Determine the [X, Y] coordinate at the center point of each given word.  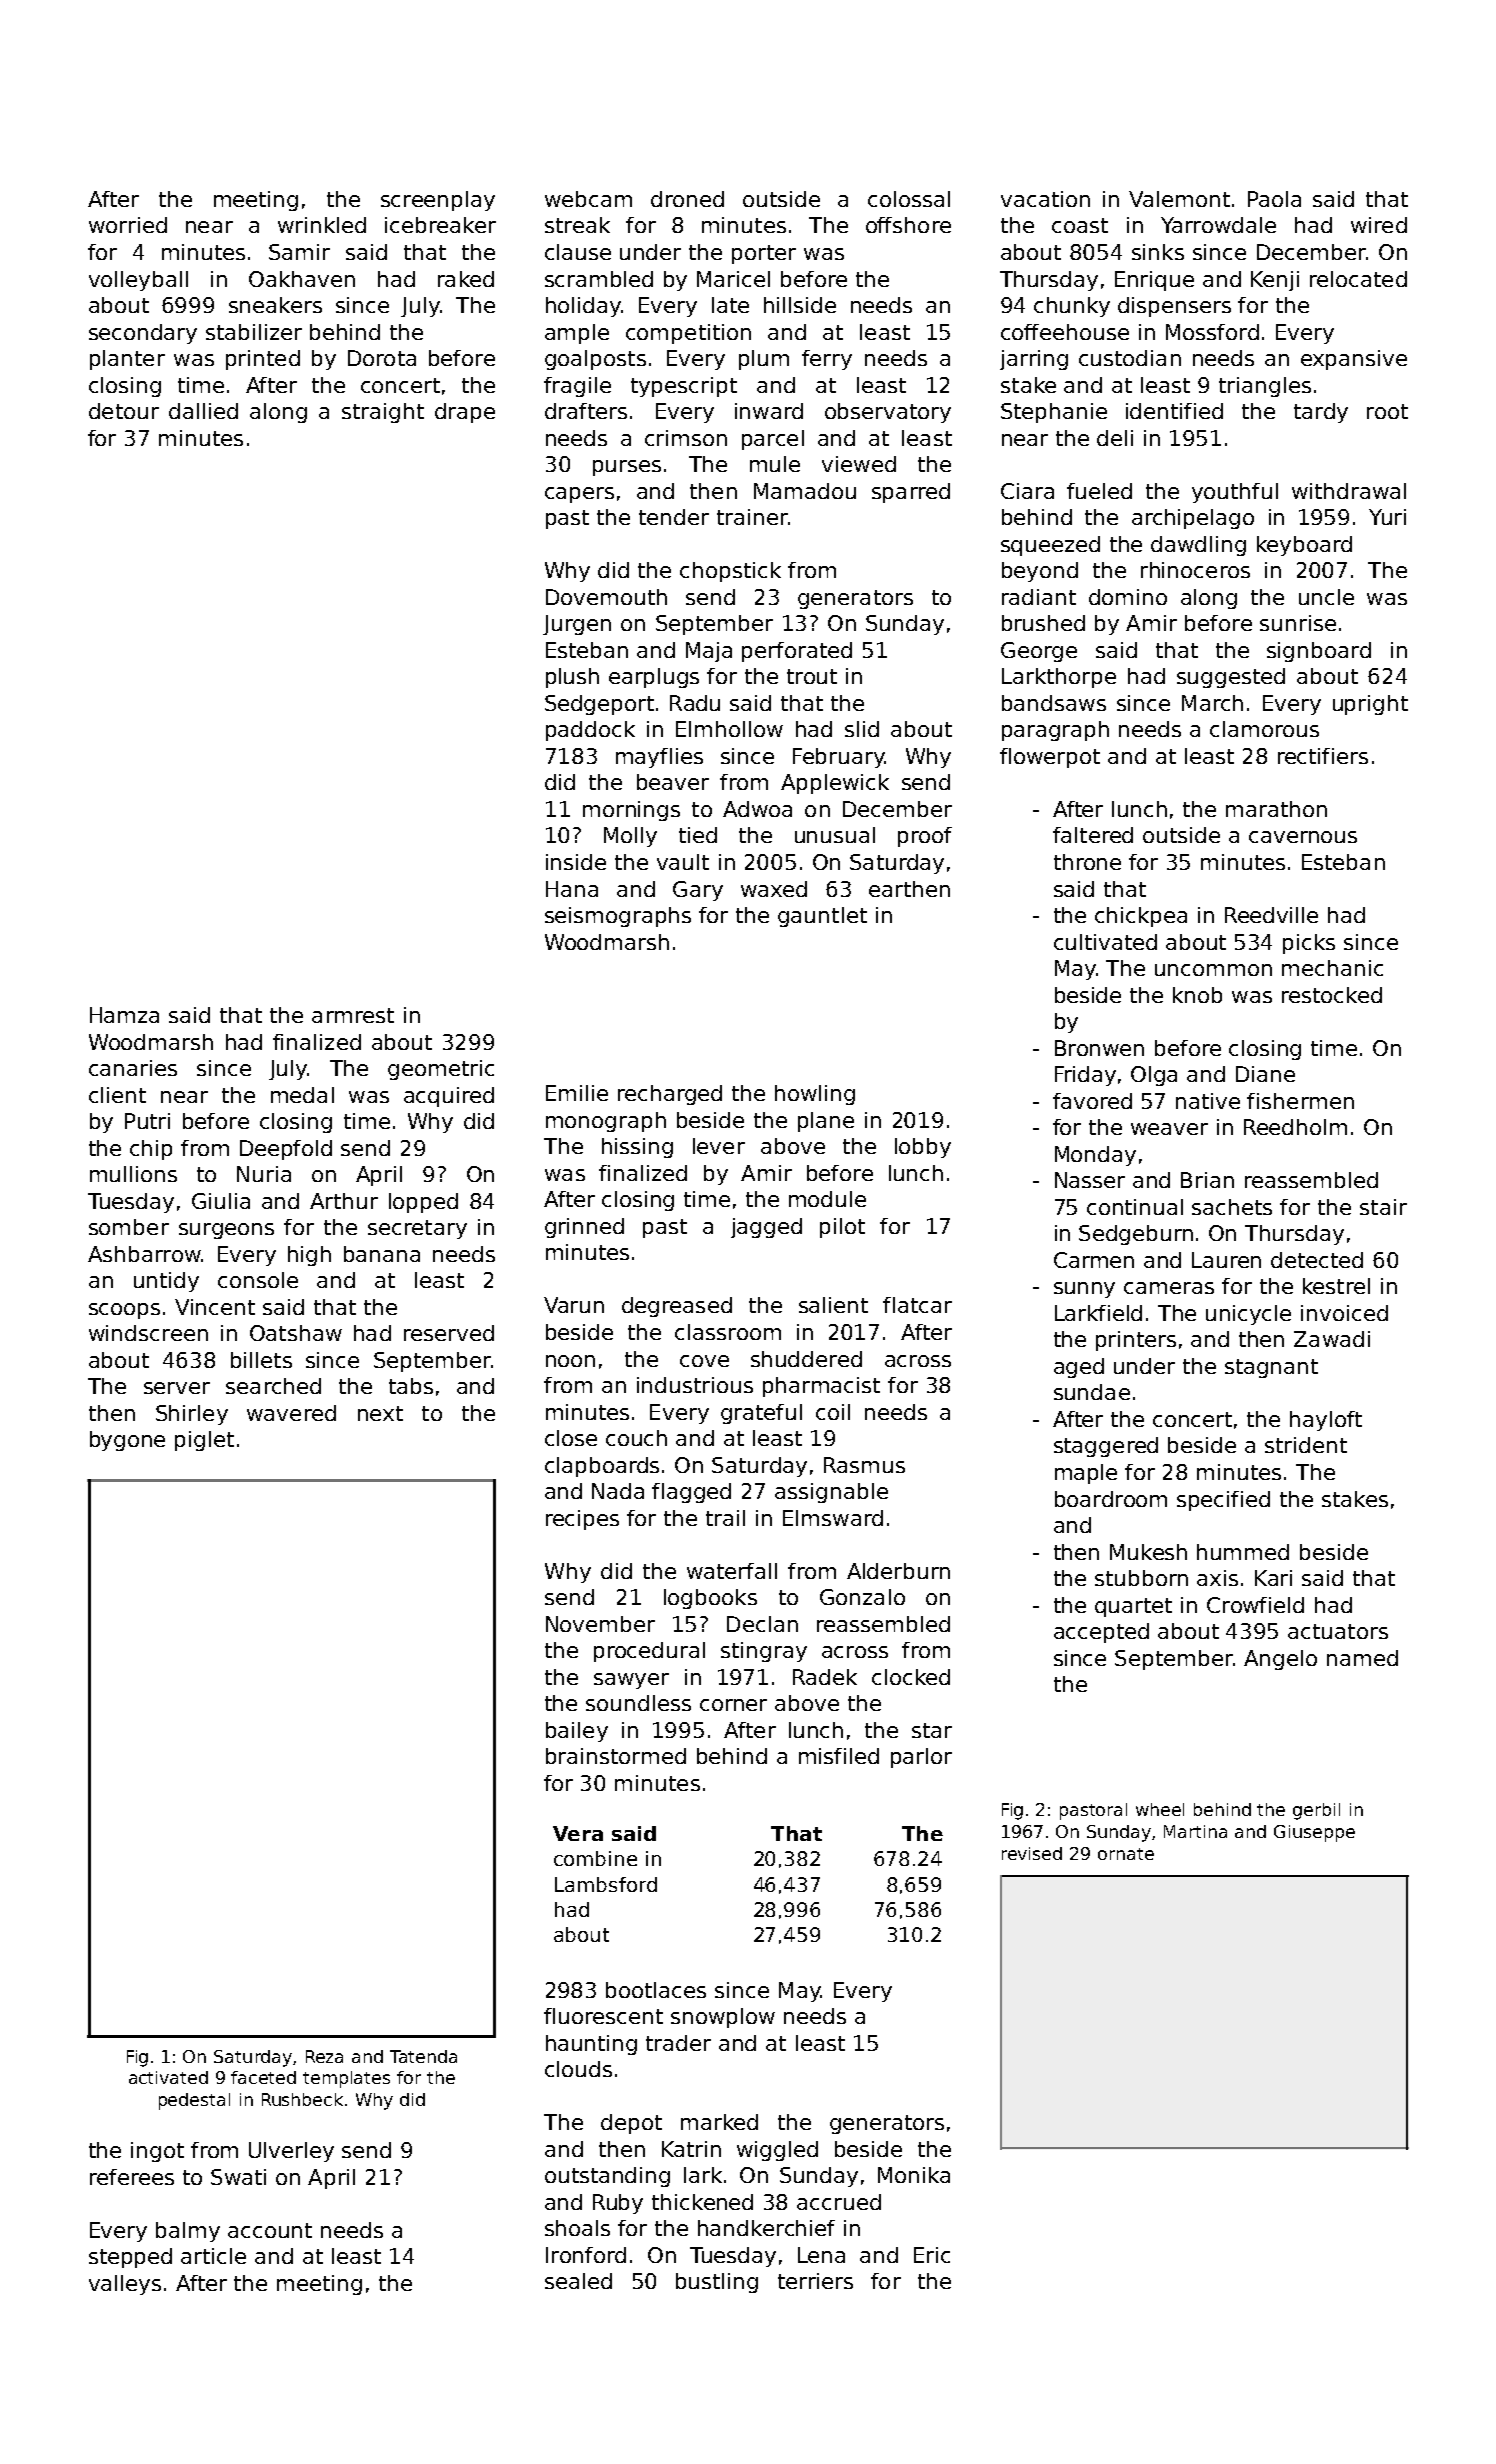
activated [168, 2077]
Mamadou [805, 491]
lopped [423, 1203]
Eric [932, 2255]
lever [719, 1146]
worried [128, 225]
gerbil [1316, 1811]
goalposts [595, 360]
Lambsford [606, 1884]
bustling [717, 2283]
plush [572, 678]
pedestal [194, 2101]
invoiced [1344, 1313]
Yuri [1387, 517]
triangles [1265, 387]
